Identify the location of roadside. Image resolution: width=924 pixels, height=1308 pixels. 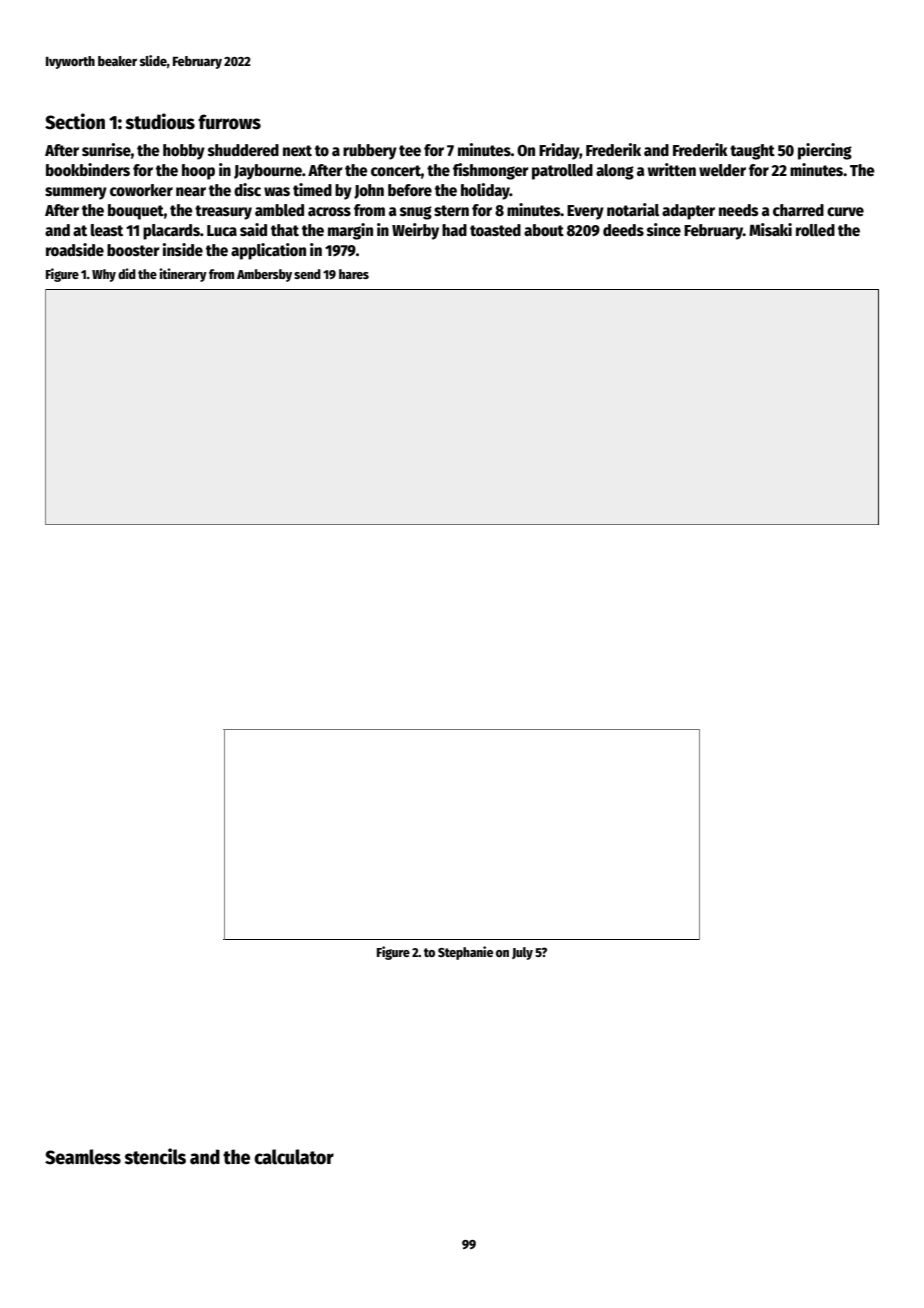
(75, 249).
